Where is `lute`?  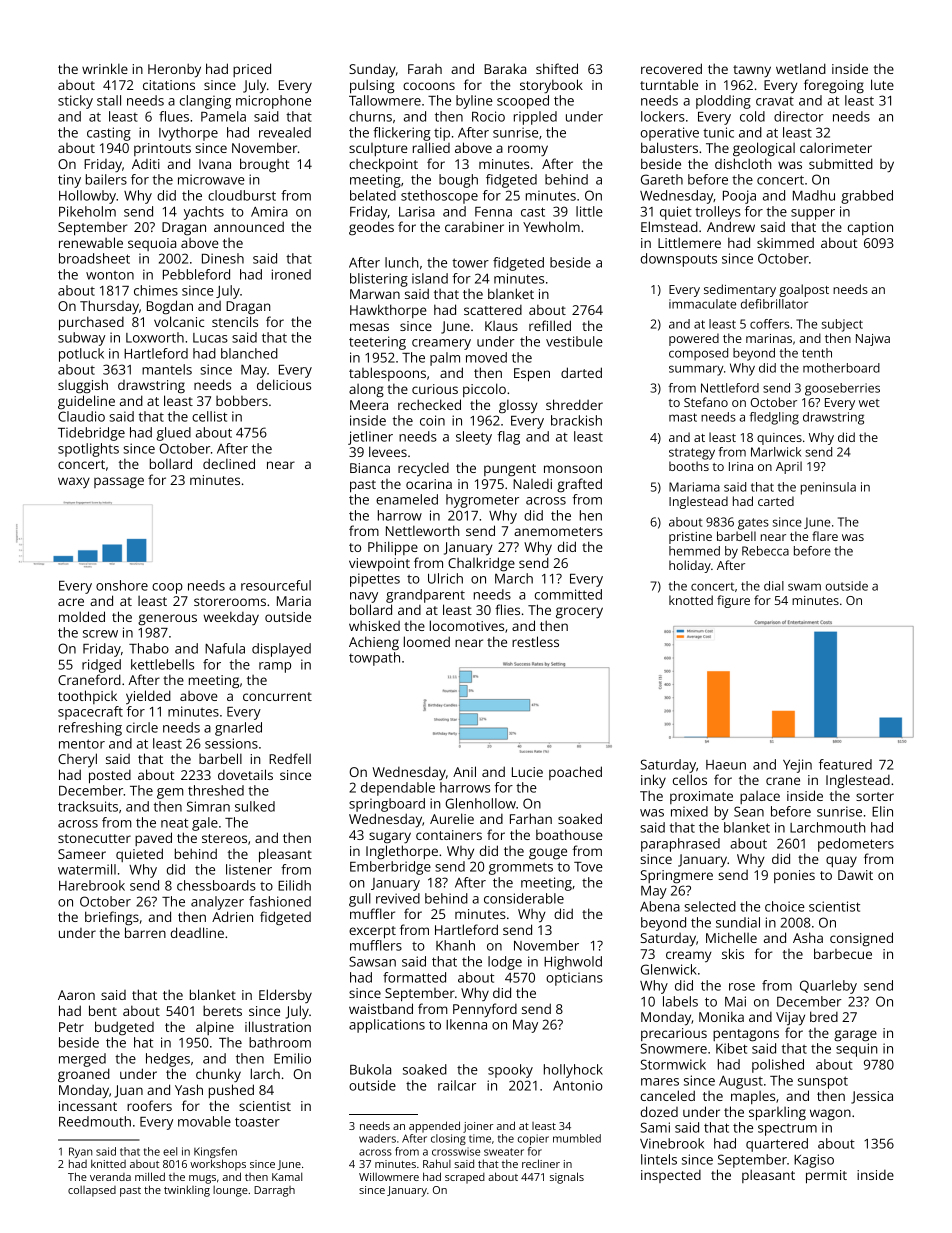 lute is located at coordinates (882, 84).
